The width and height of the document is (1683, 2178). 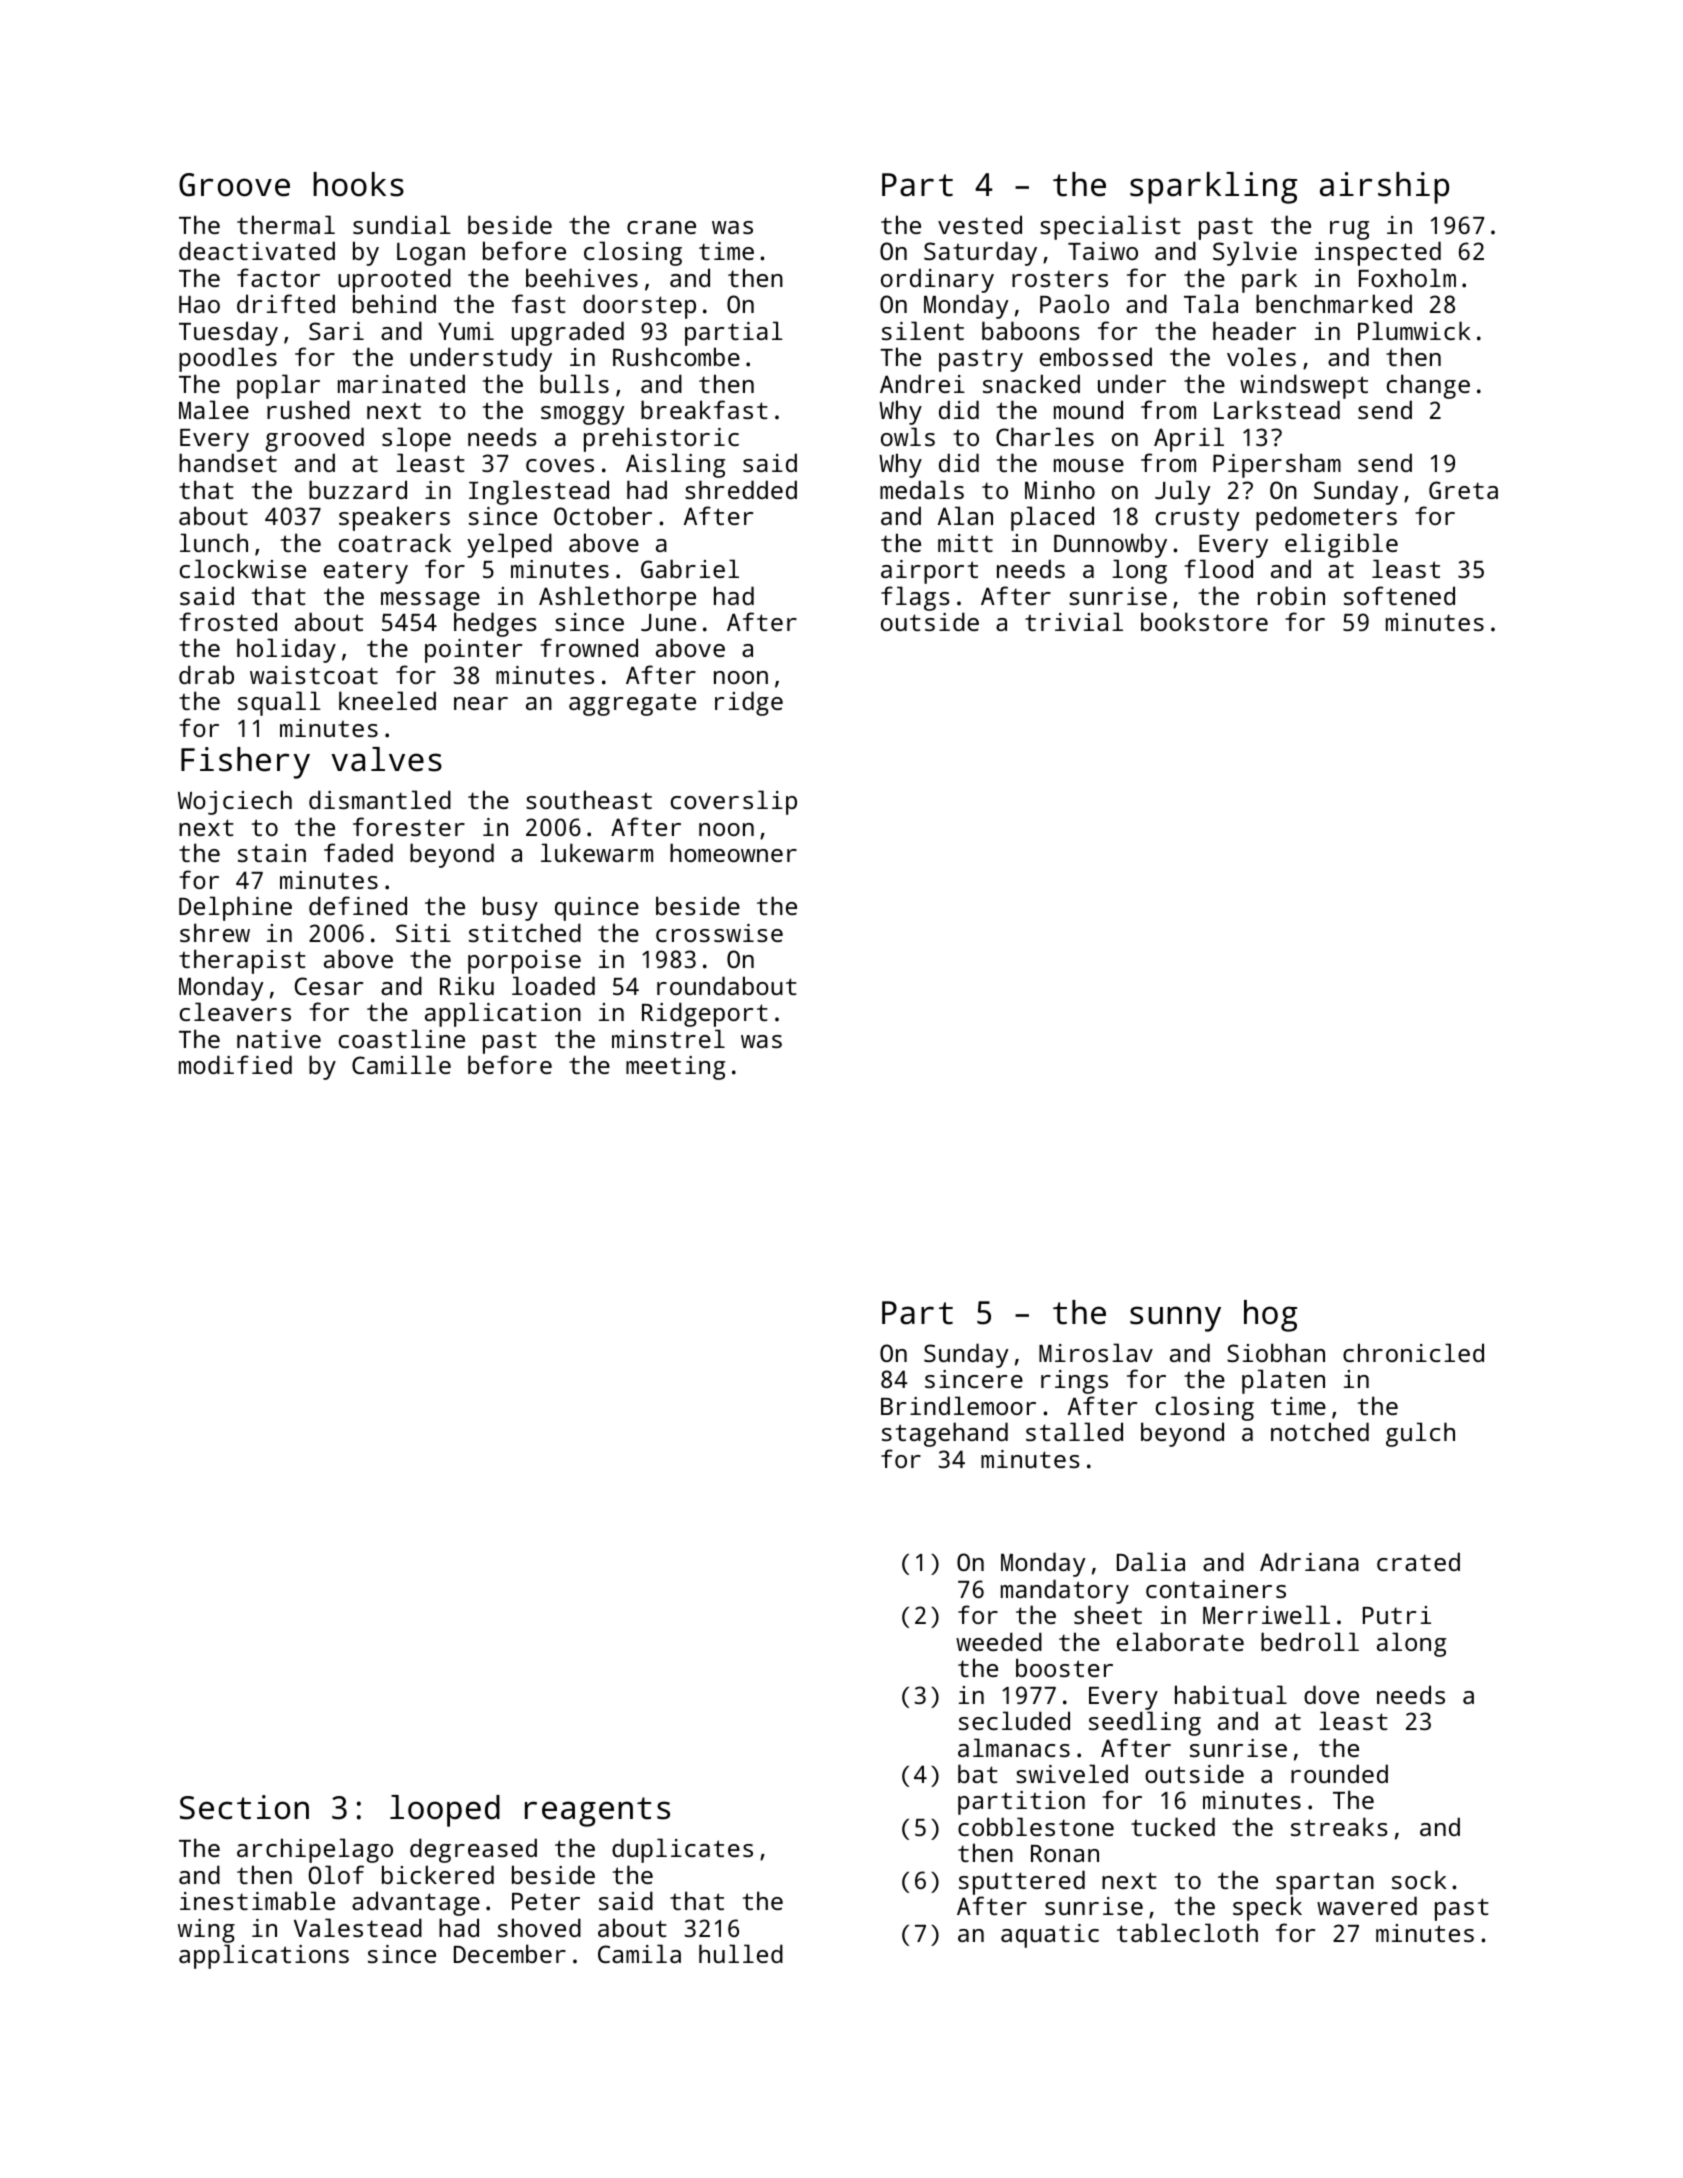 What do you see at coordinates (358, 184) in the document?
I see `hooks` at bounding box center [358, 184].
